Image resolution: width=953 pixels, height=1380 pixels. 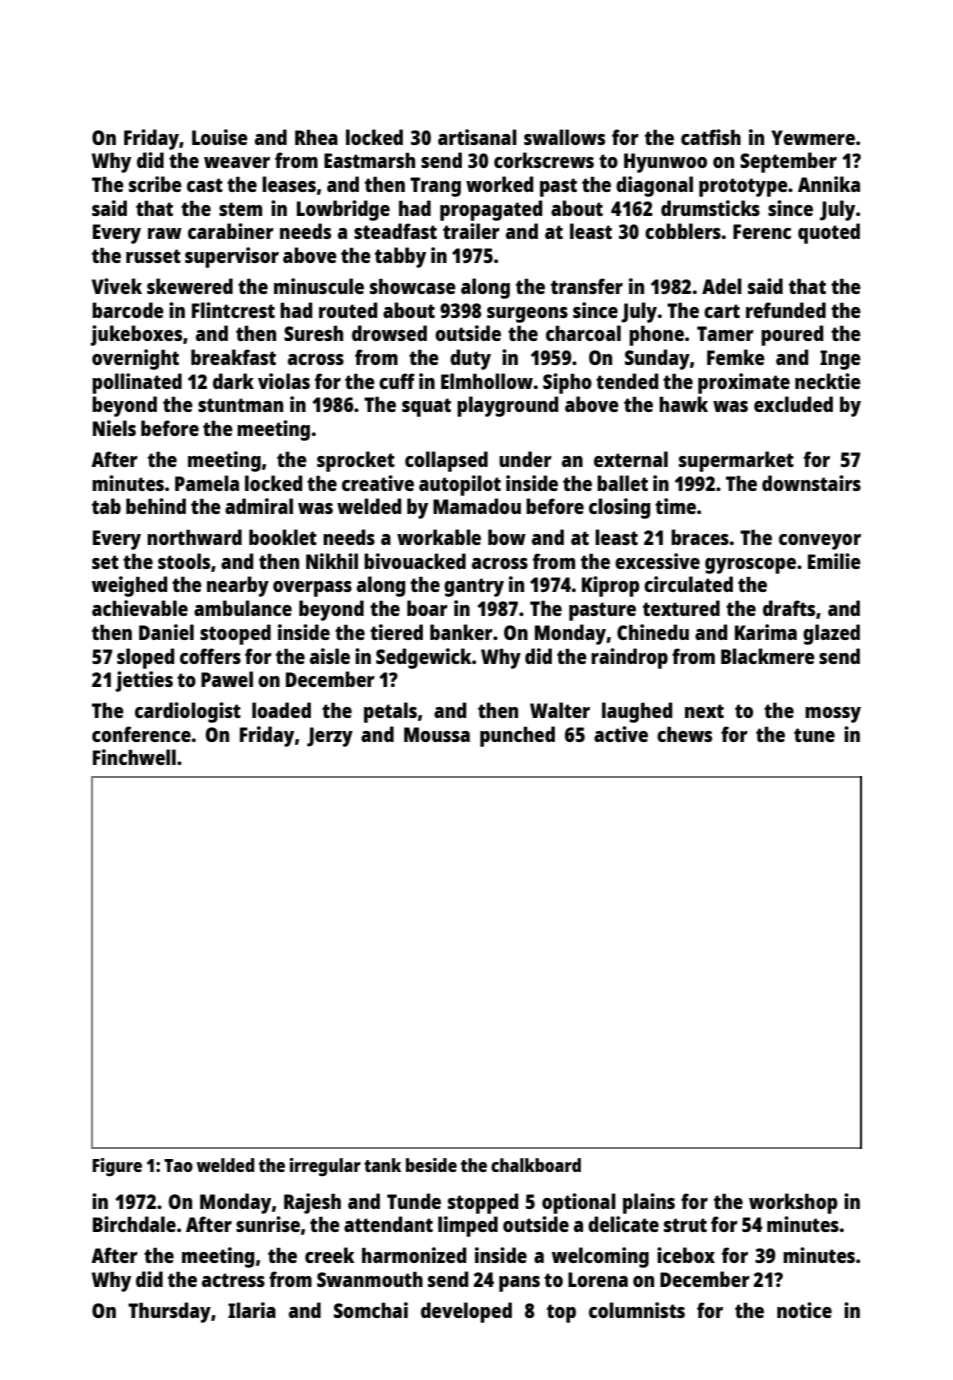 I want to click on chews, so click(x=684, y=734).
